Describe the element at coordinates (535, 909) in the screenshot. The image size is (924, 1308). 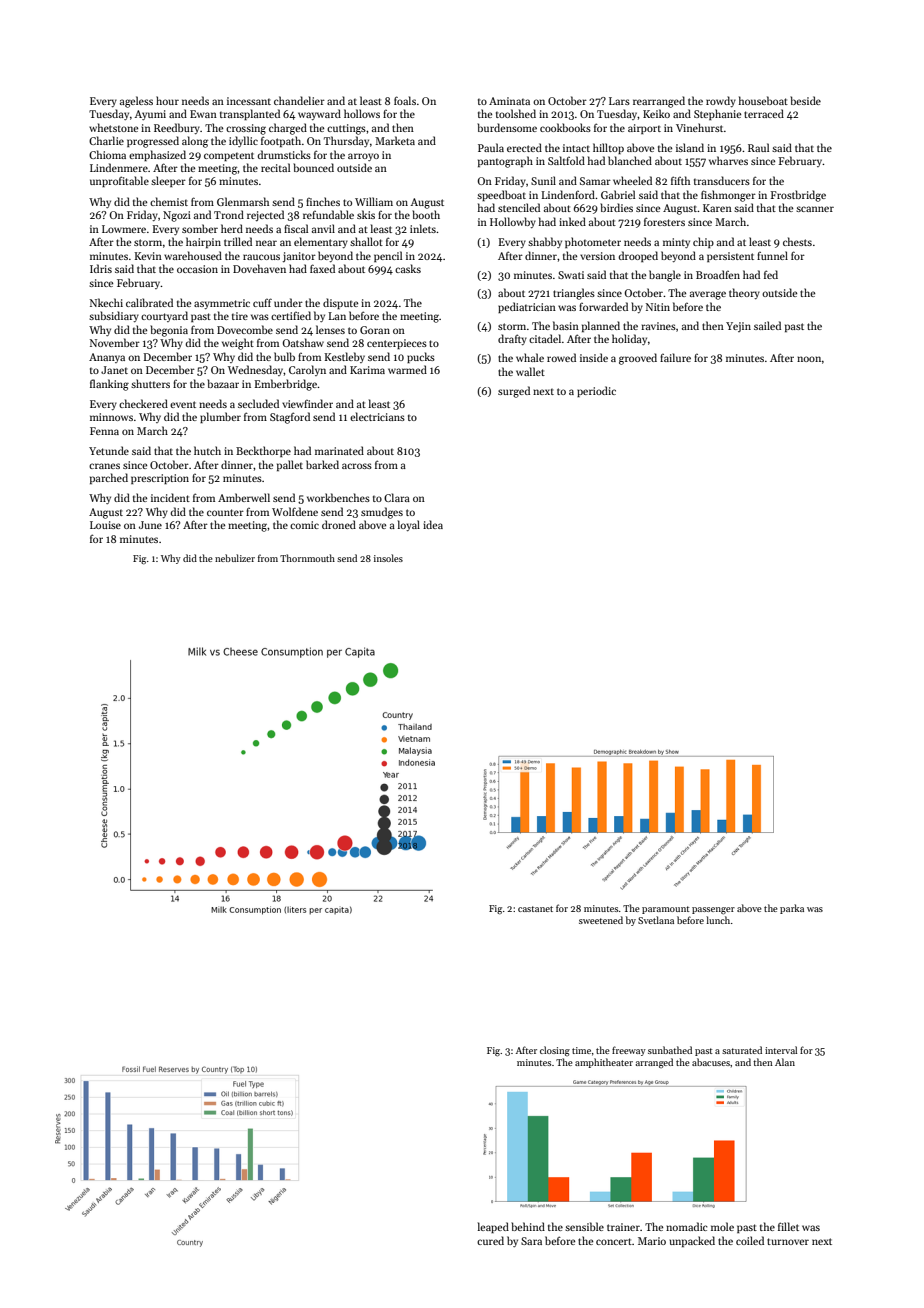
I see `castanet` at that location.
